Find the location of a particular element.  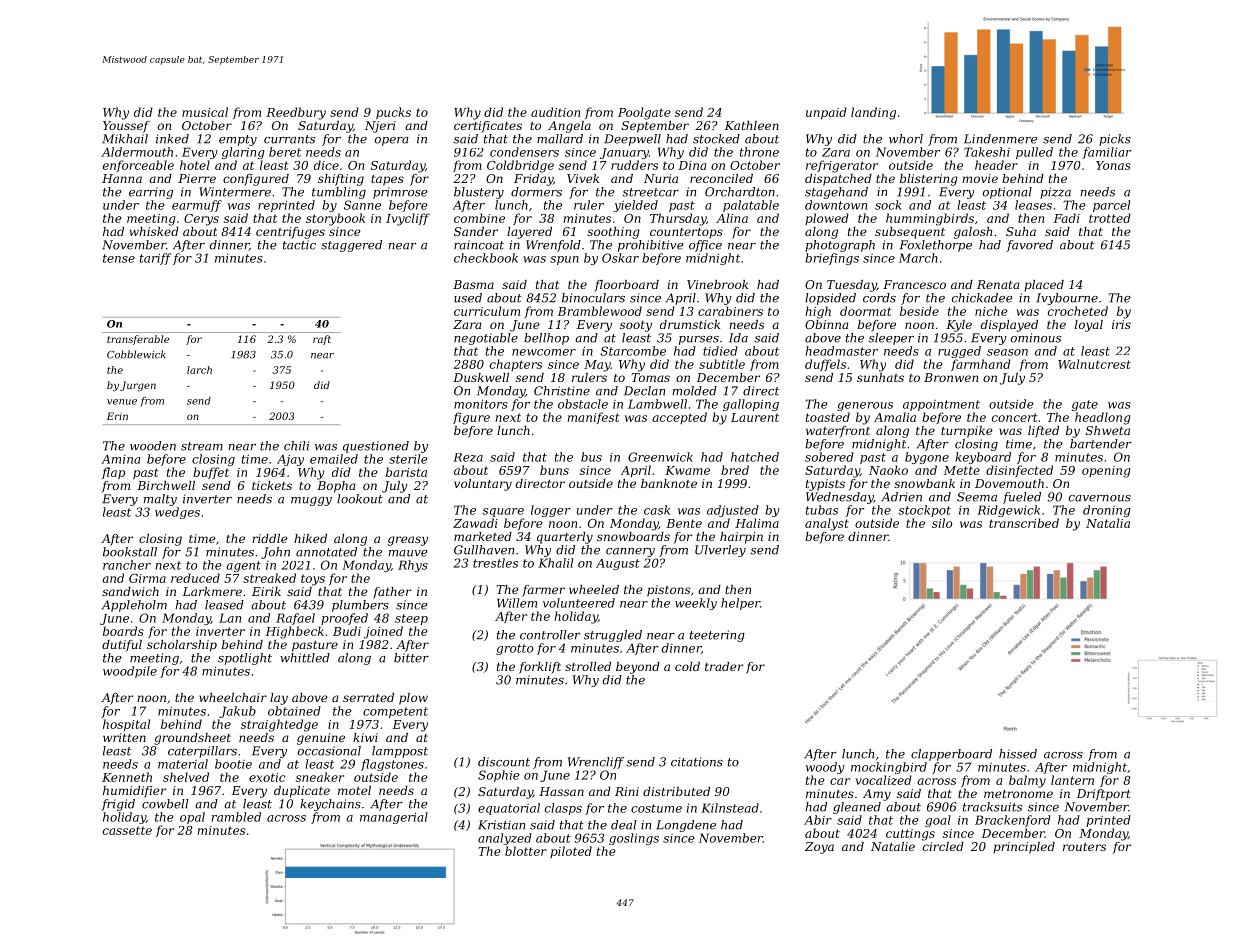

citations is located at coordinates (697, 762).
